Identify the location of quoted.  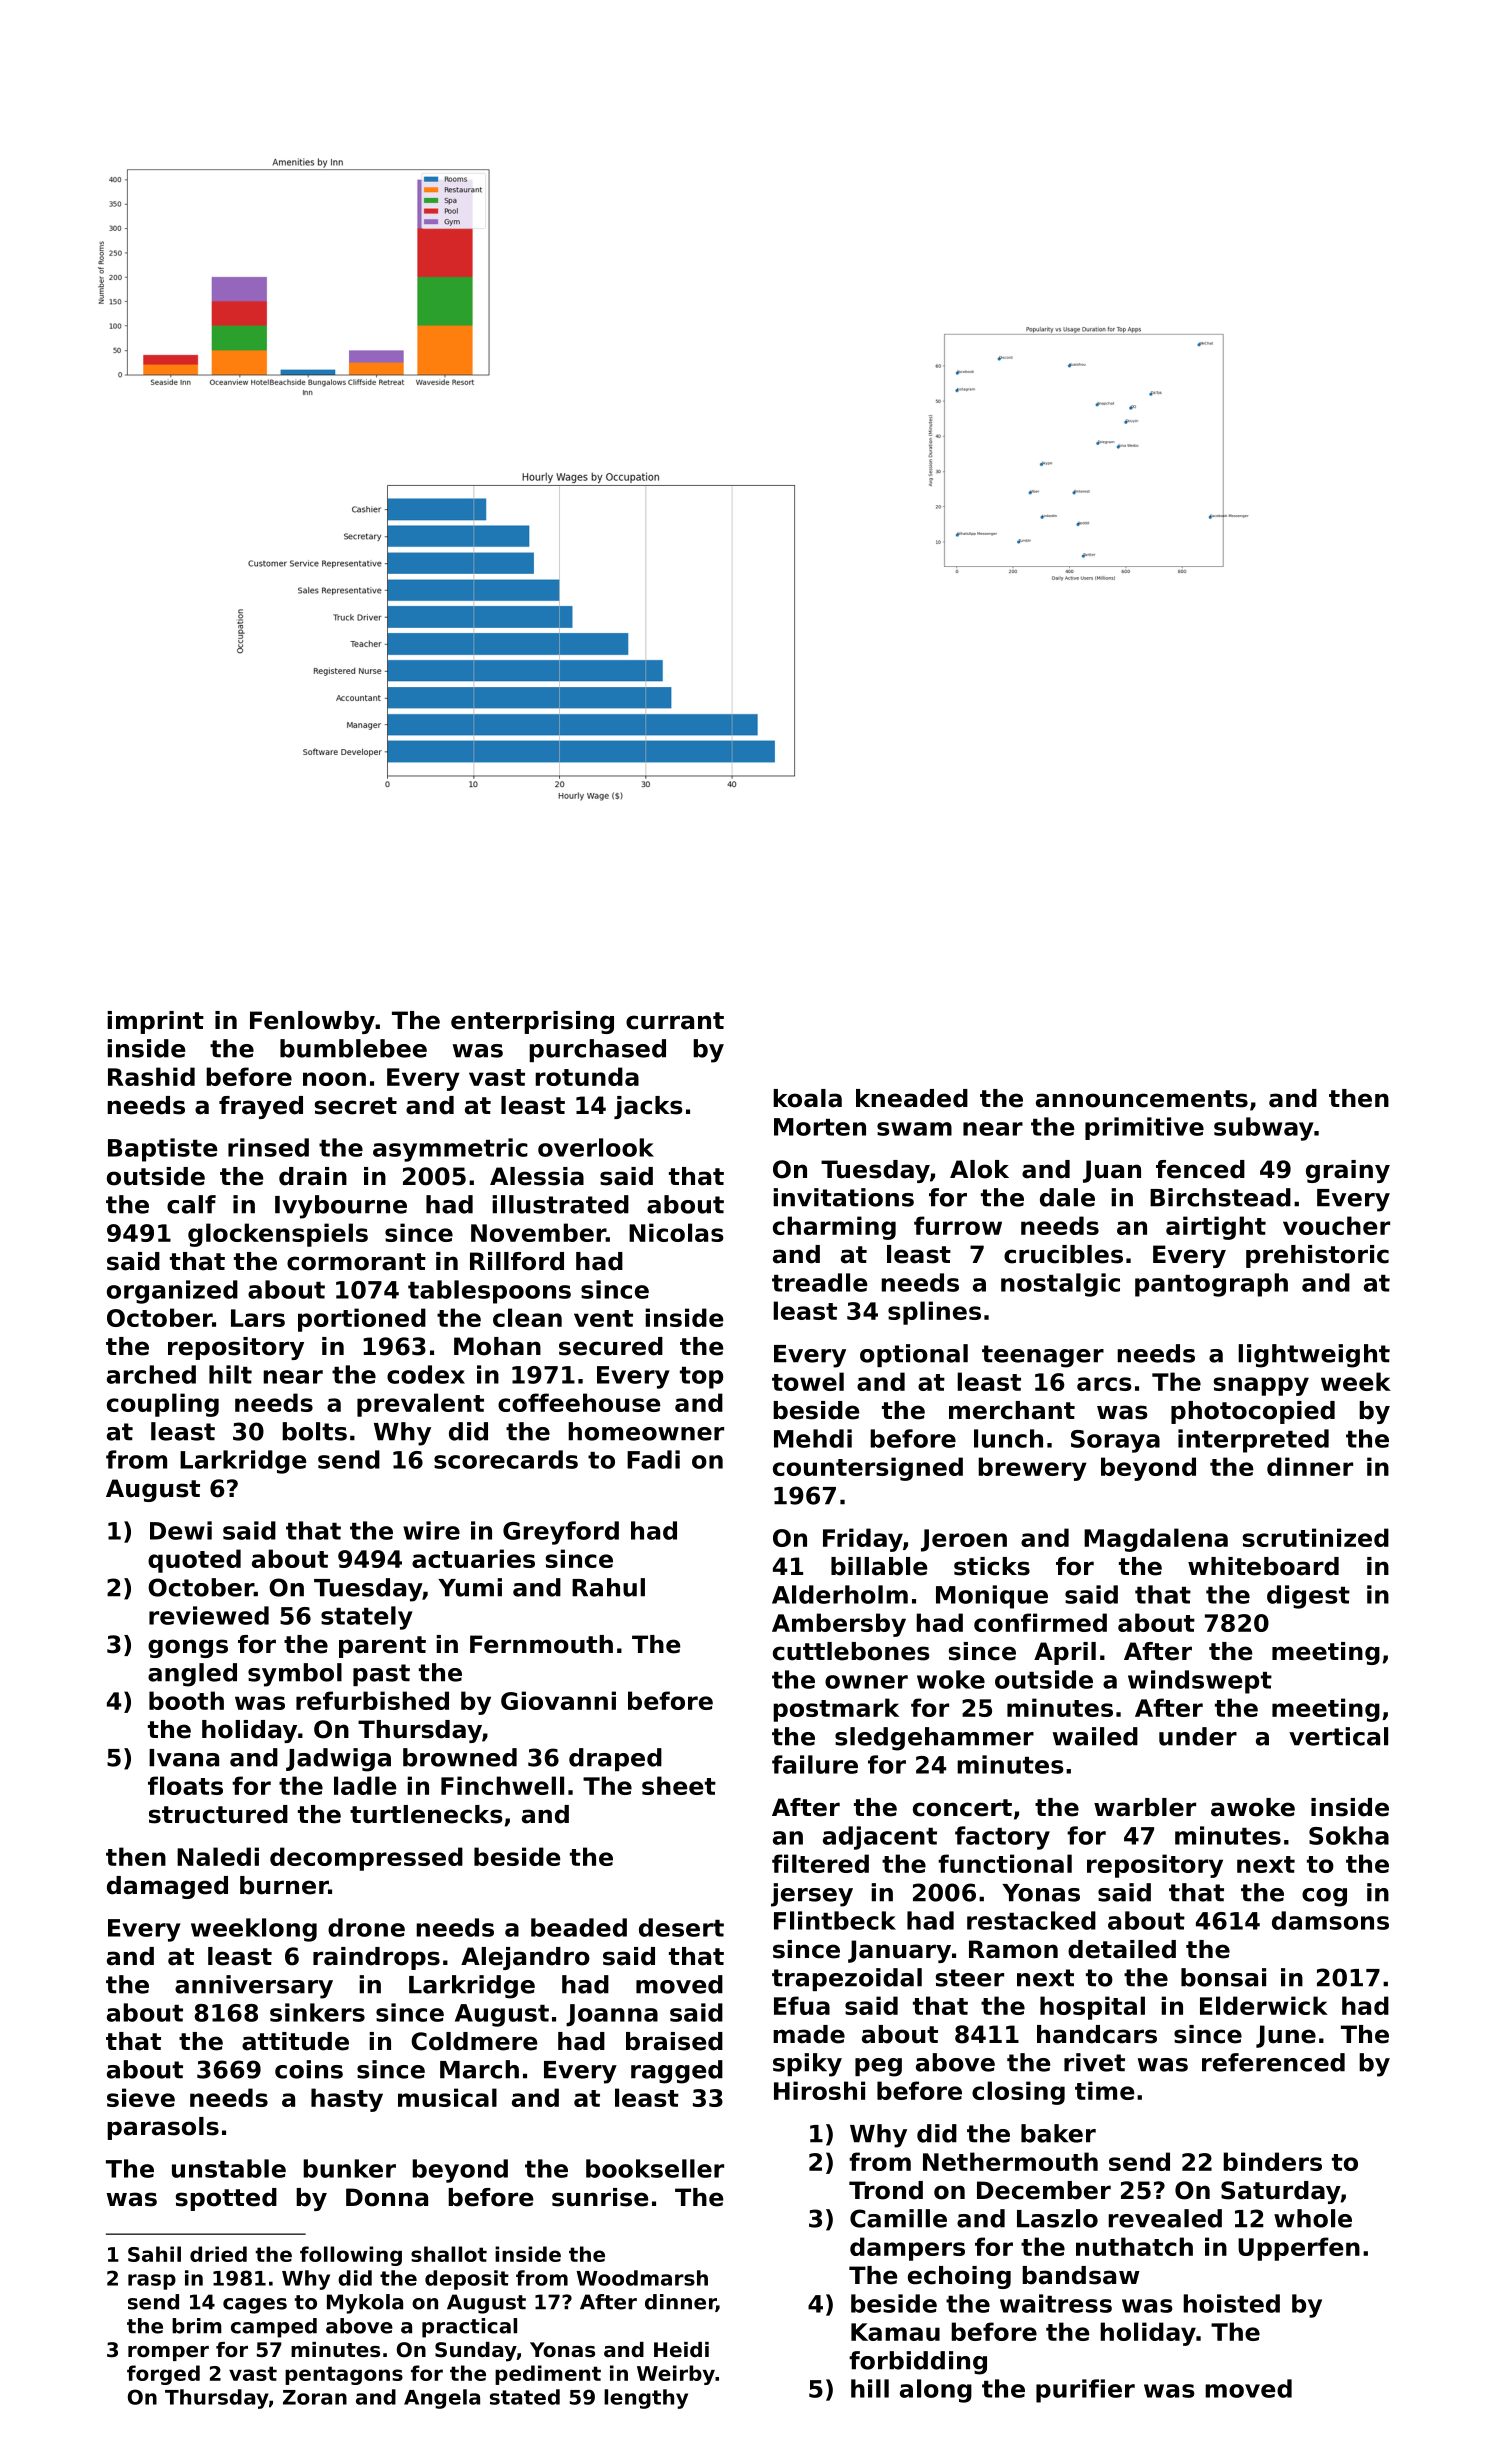
(194, 1561).
